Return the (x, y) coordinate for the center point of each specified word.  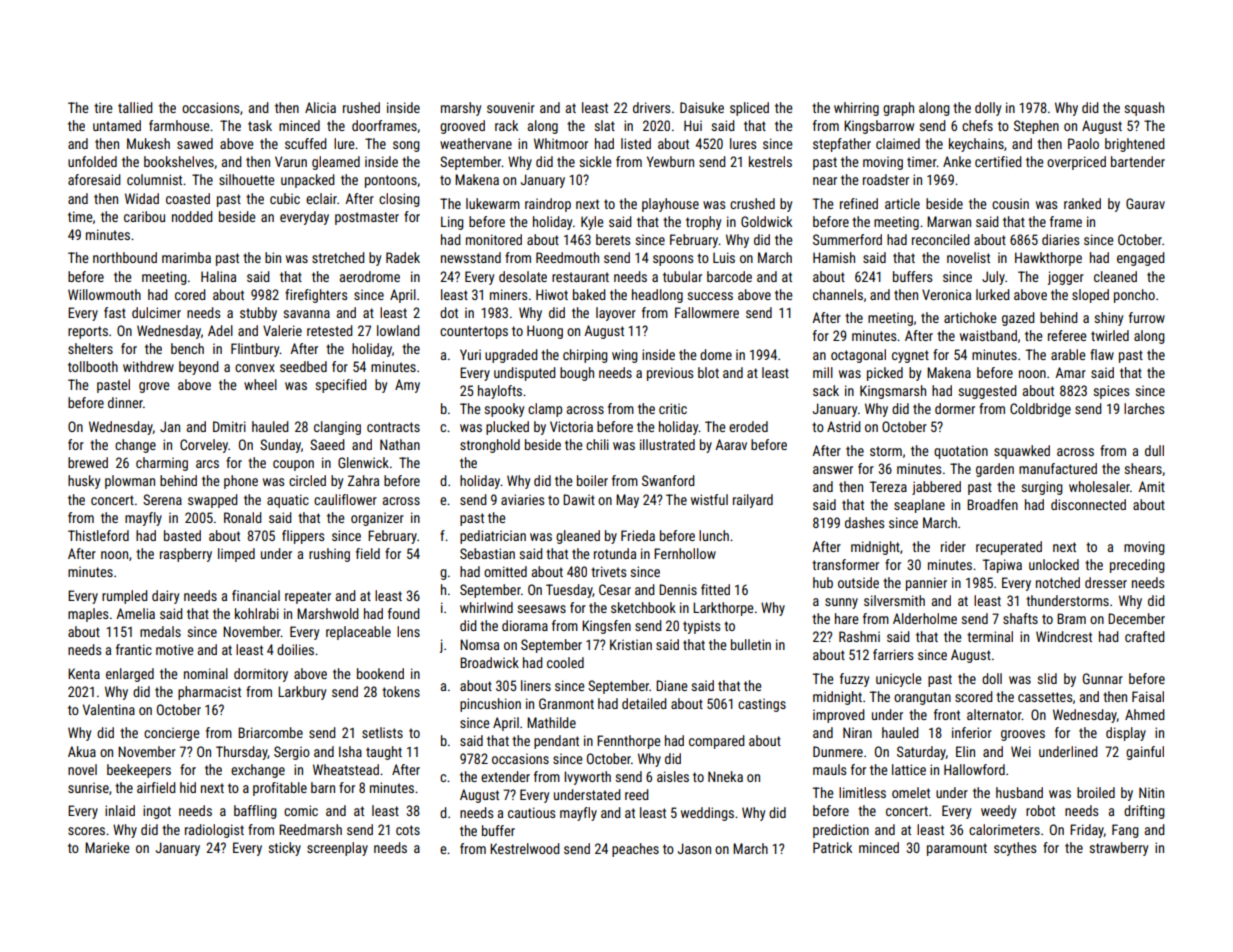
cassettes (1045, 697)
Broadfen (992, 504)
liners (536, 685)
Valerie (282, 330)
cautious (531, 812)
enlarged (130, 675)
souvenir (511, 107)
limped (236, 555)
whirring (856, 109)
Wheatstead (346, 769)
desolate (523, 276)
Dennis (678, 589)
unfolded (92, 161)
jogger (1066, 278)
